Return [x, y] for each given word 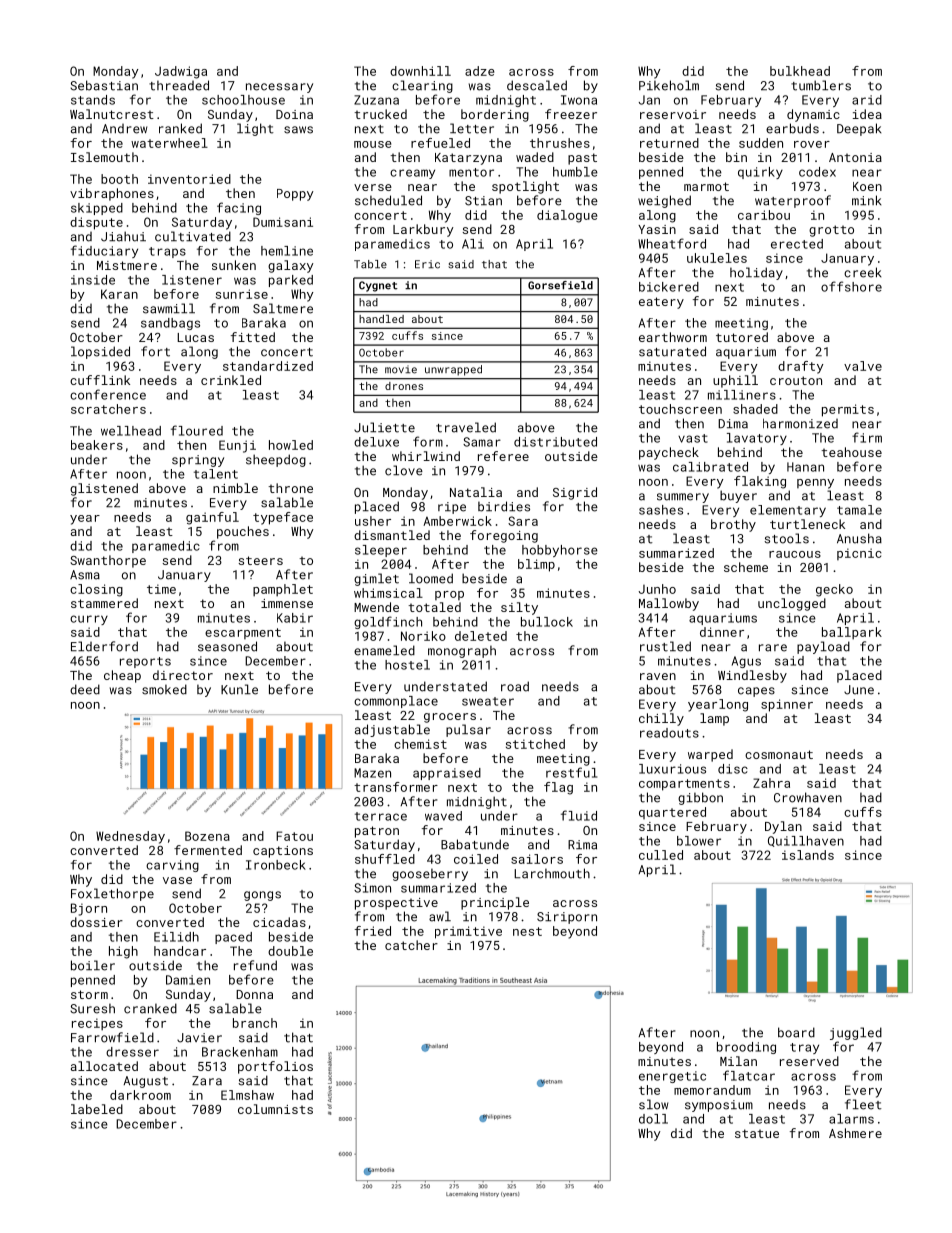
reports [145, 662]
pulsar [468, 730]
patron [377, 832]
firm [867, 437]
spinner [787, 705]
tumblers [821, 85]
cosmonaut [779, 754]
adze [479, 71]
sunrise [242, 294]
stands [93, 100]
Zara [207, 1081]
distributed [555, 442]
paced [233, 938]
